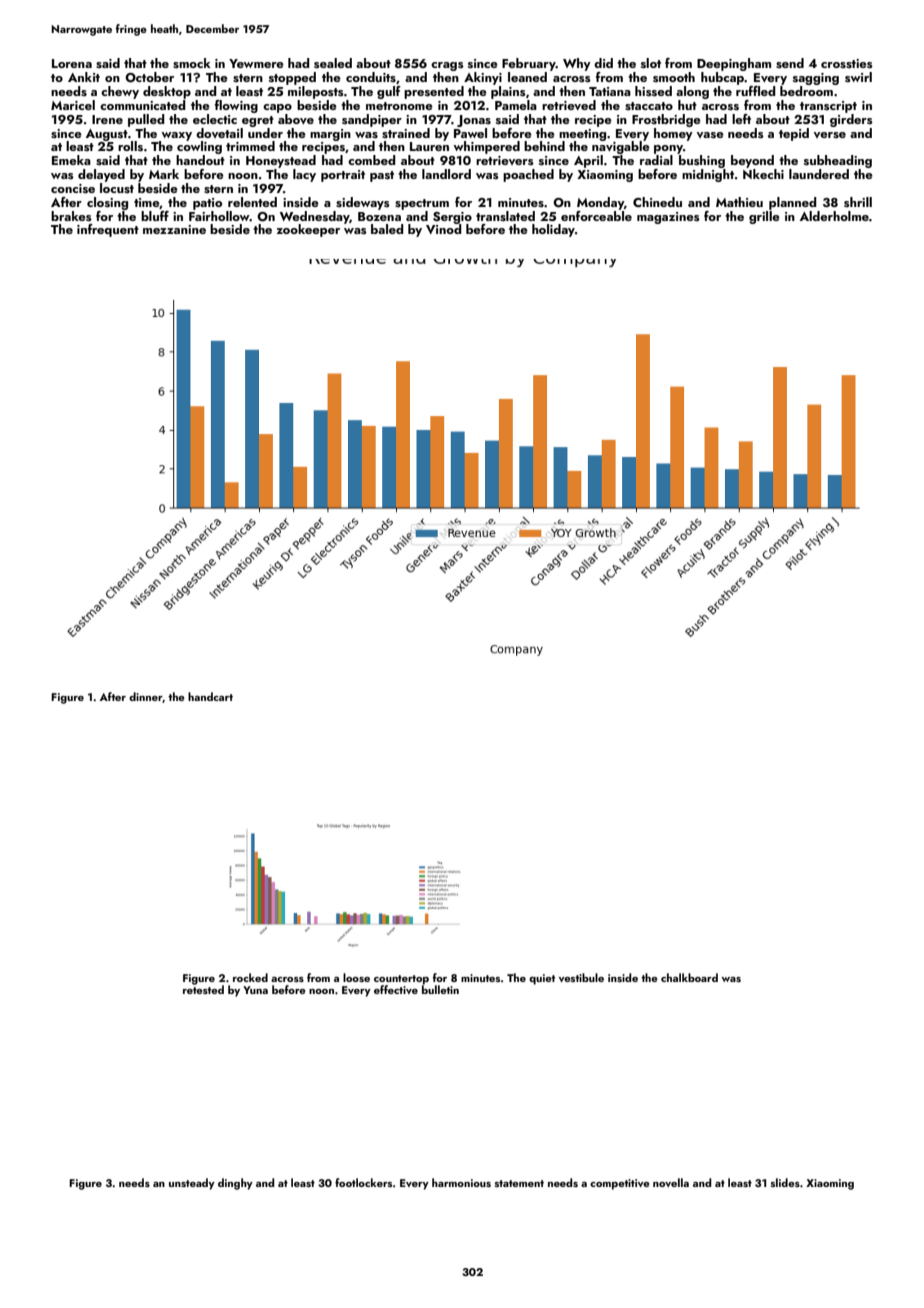  What do you see at coordinates (734, 64) in the screenshot?
I see `Deepingham` at bounding box center [734, 64].
